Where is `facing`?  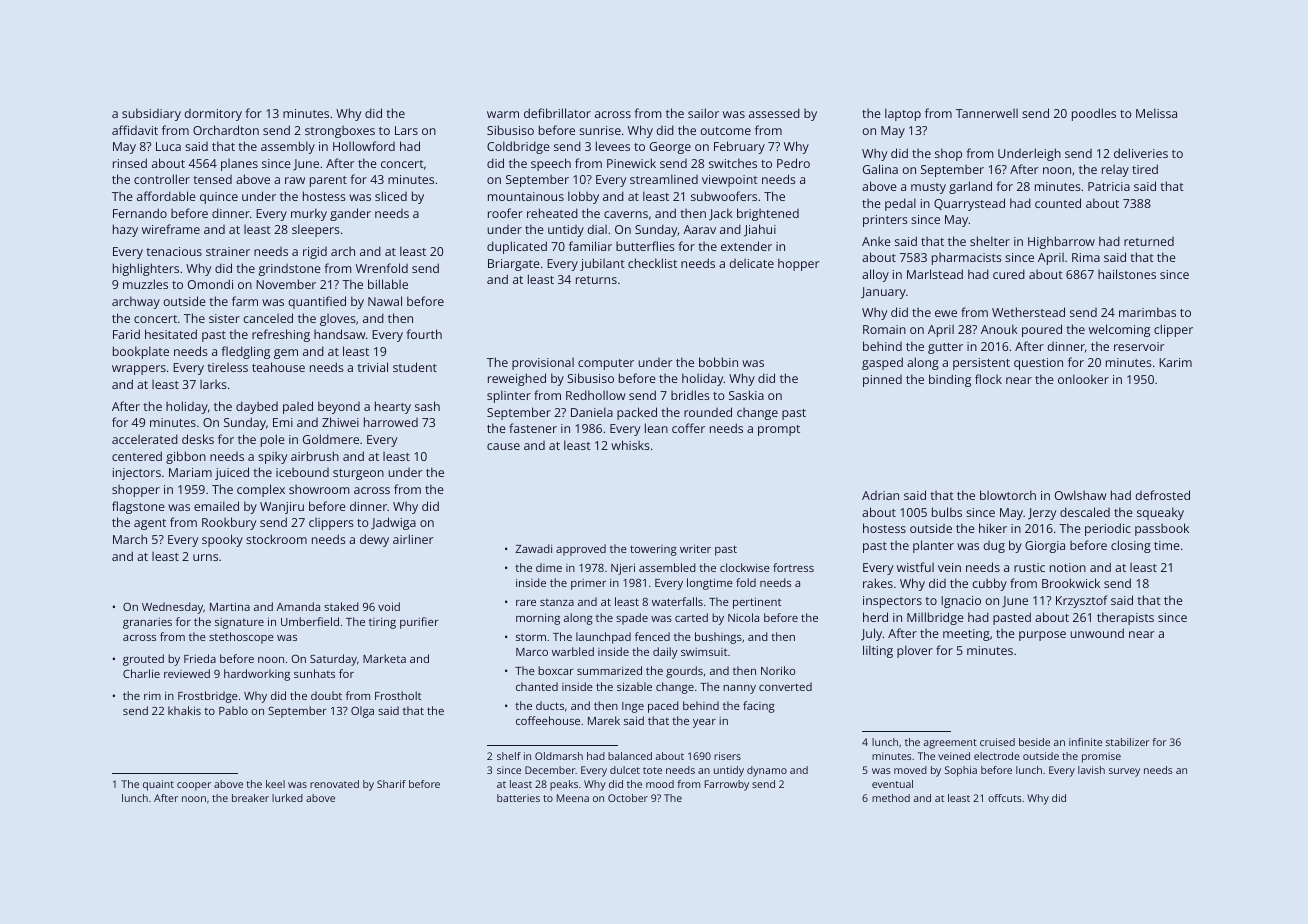 facing is located at coordinates (759, 707).
